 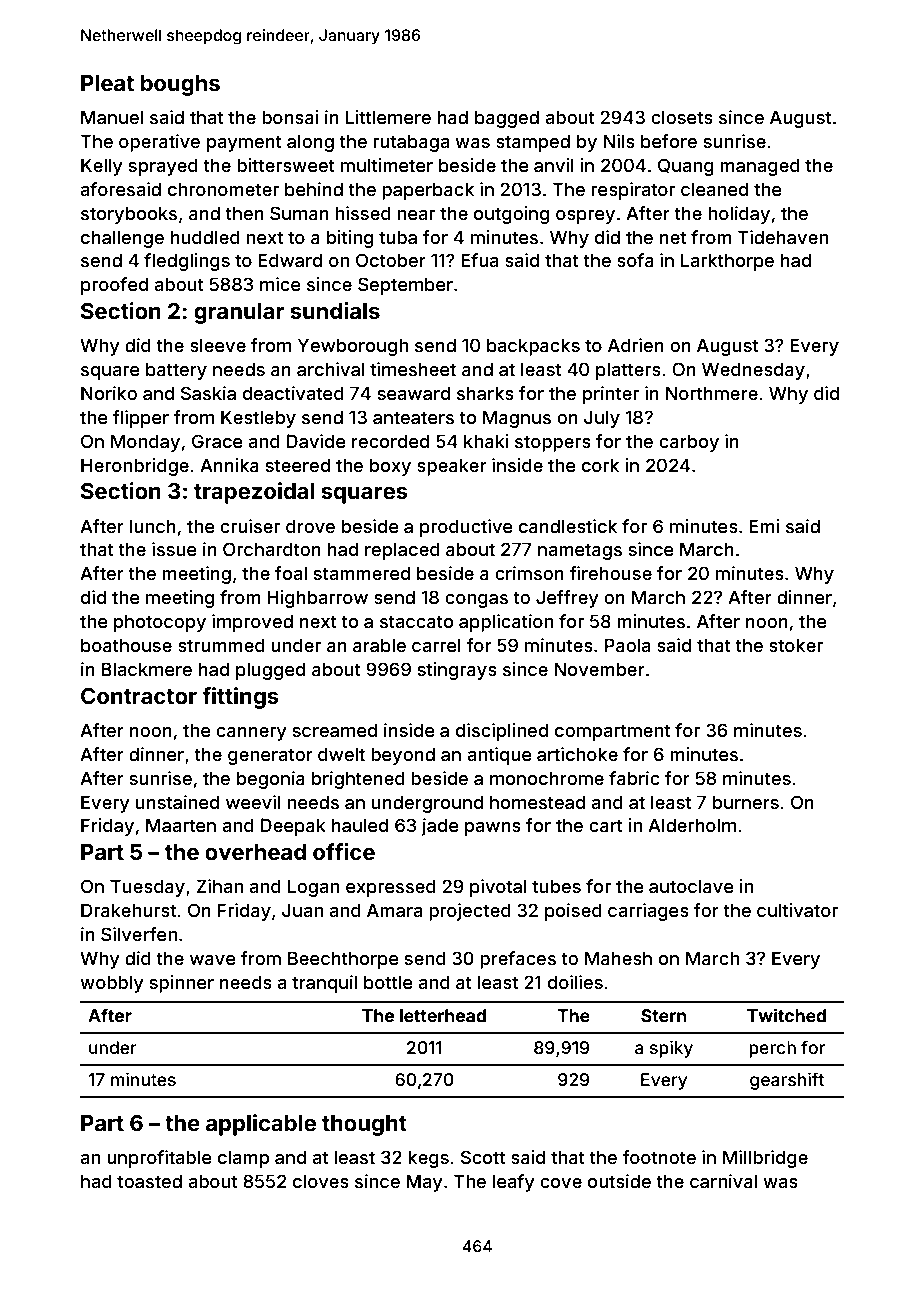 What do you see at coordinates (149, 1181) in the screenshot?
I see `toasted` at bounding box center [149, 1181].
